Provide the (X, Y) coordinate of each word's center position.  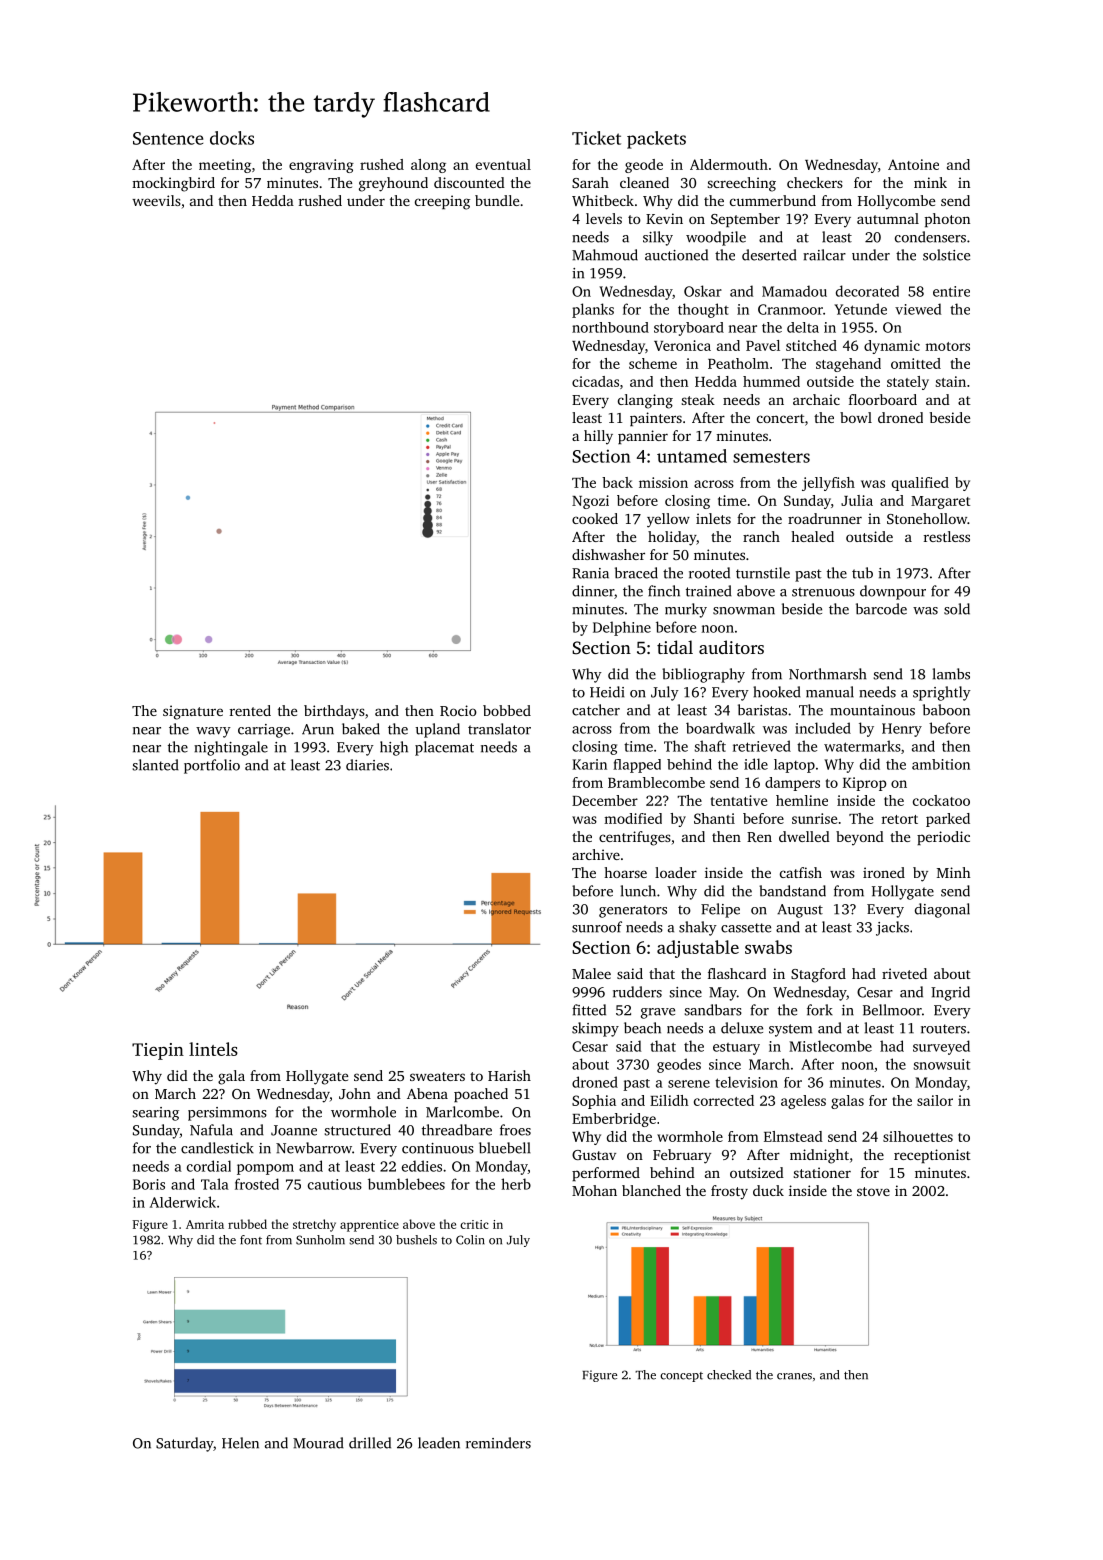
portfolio (212, 766)
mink (930, 182)
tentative (739, 800)
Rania (590, 573)
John (355, 1093)
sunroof (597, 927)
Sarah (590, 182)
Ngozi (590, 502)
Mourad (318, 1443)
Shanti (714, 818)
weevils (156, 200)
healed (812, 536)
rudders (637, 992)
